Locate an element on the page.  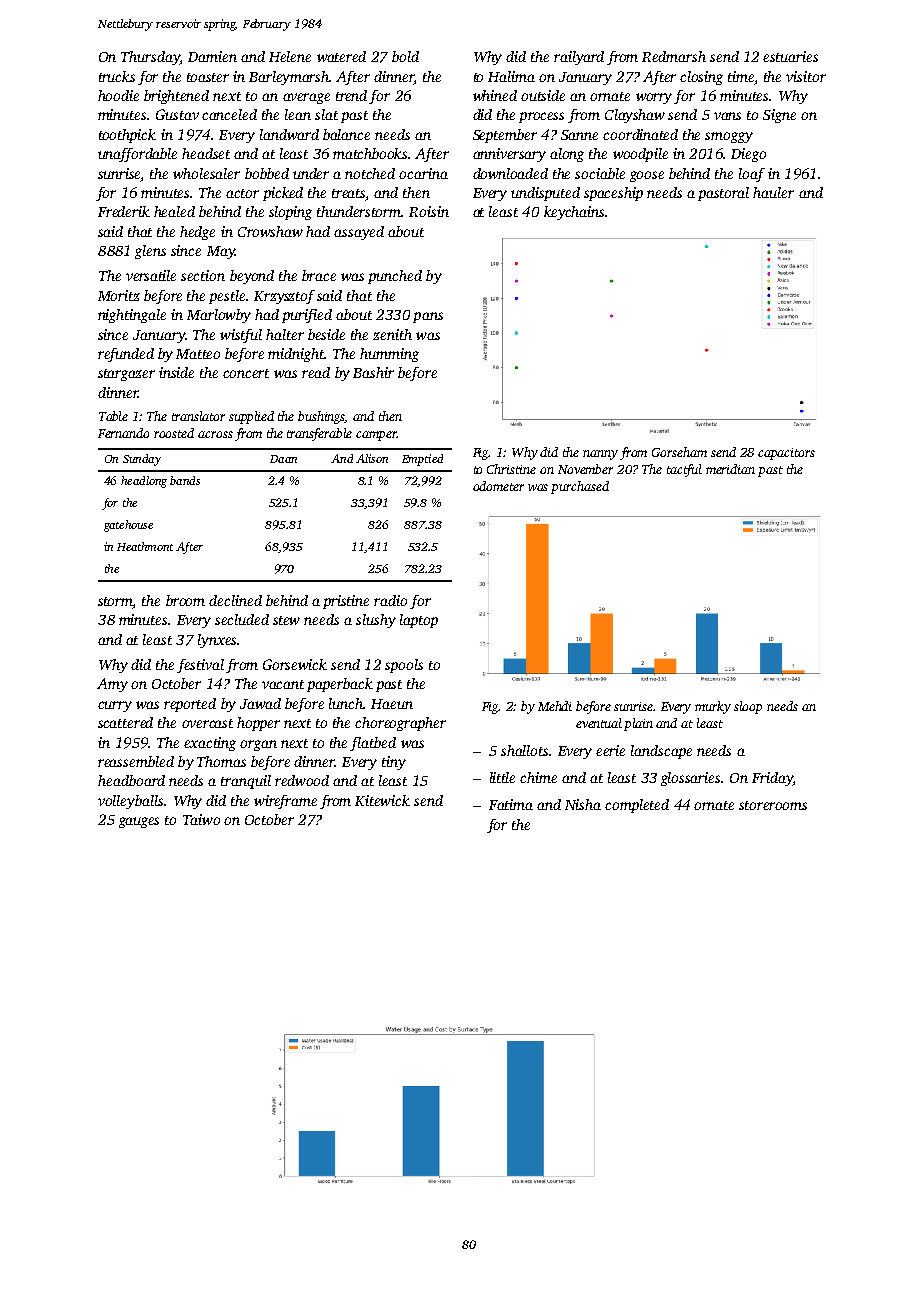
section is located at coordinates (203, 275).
